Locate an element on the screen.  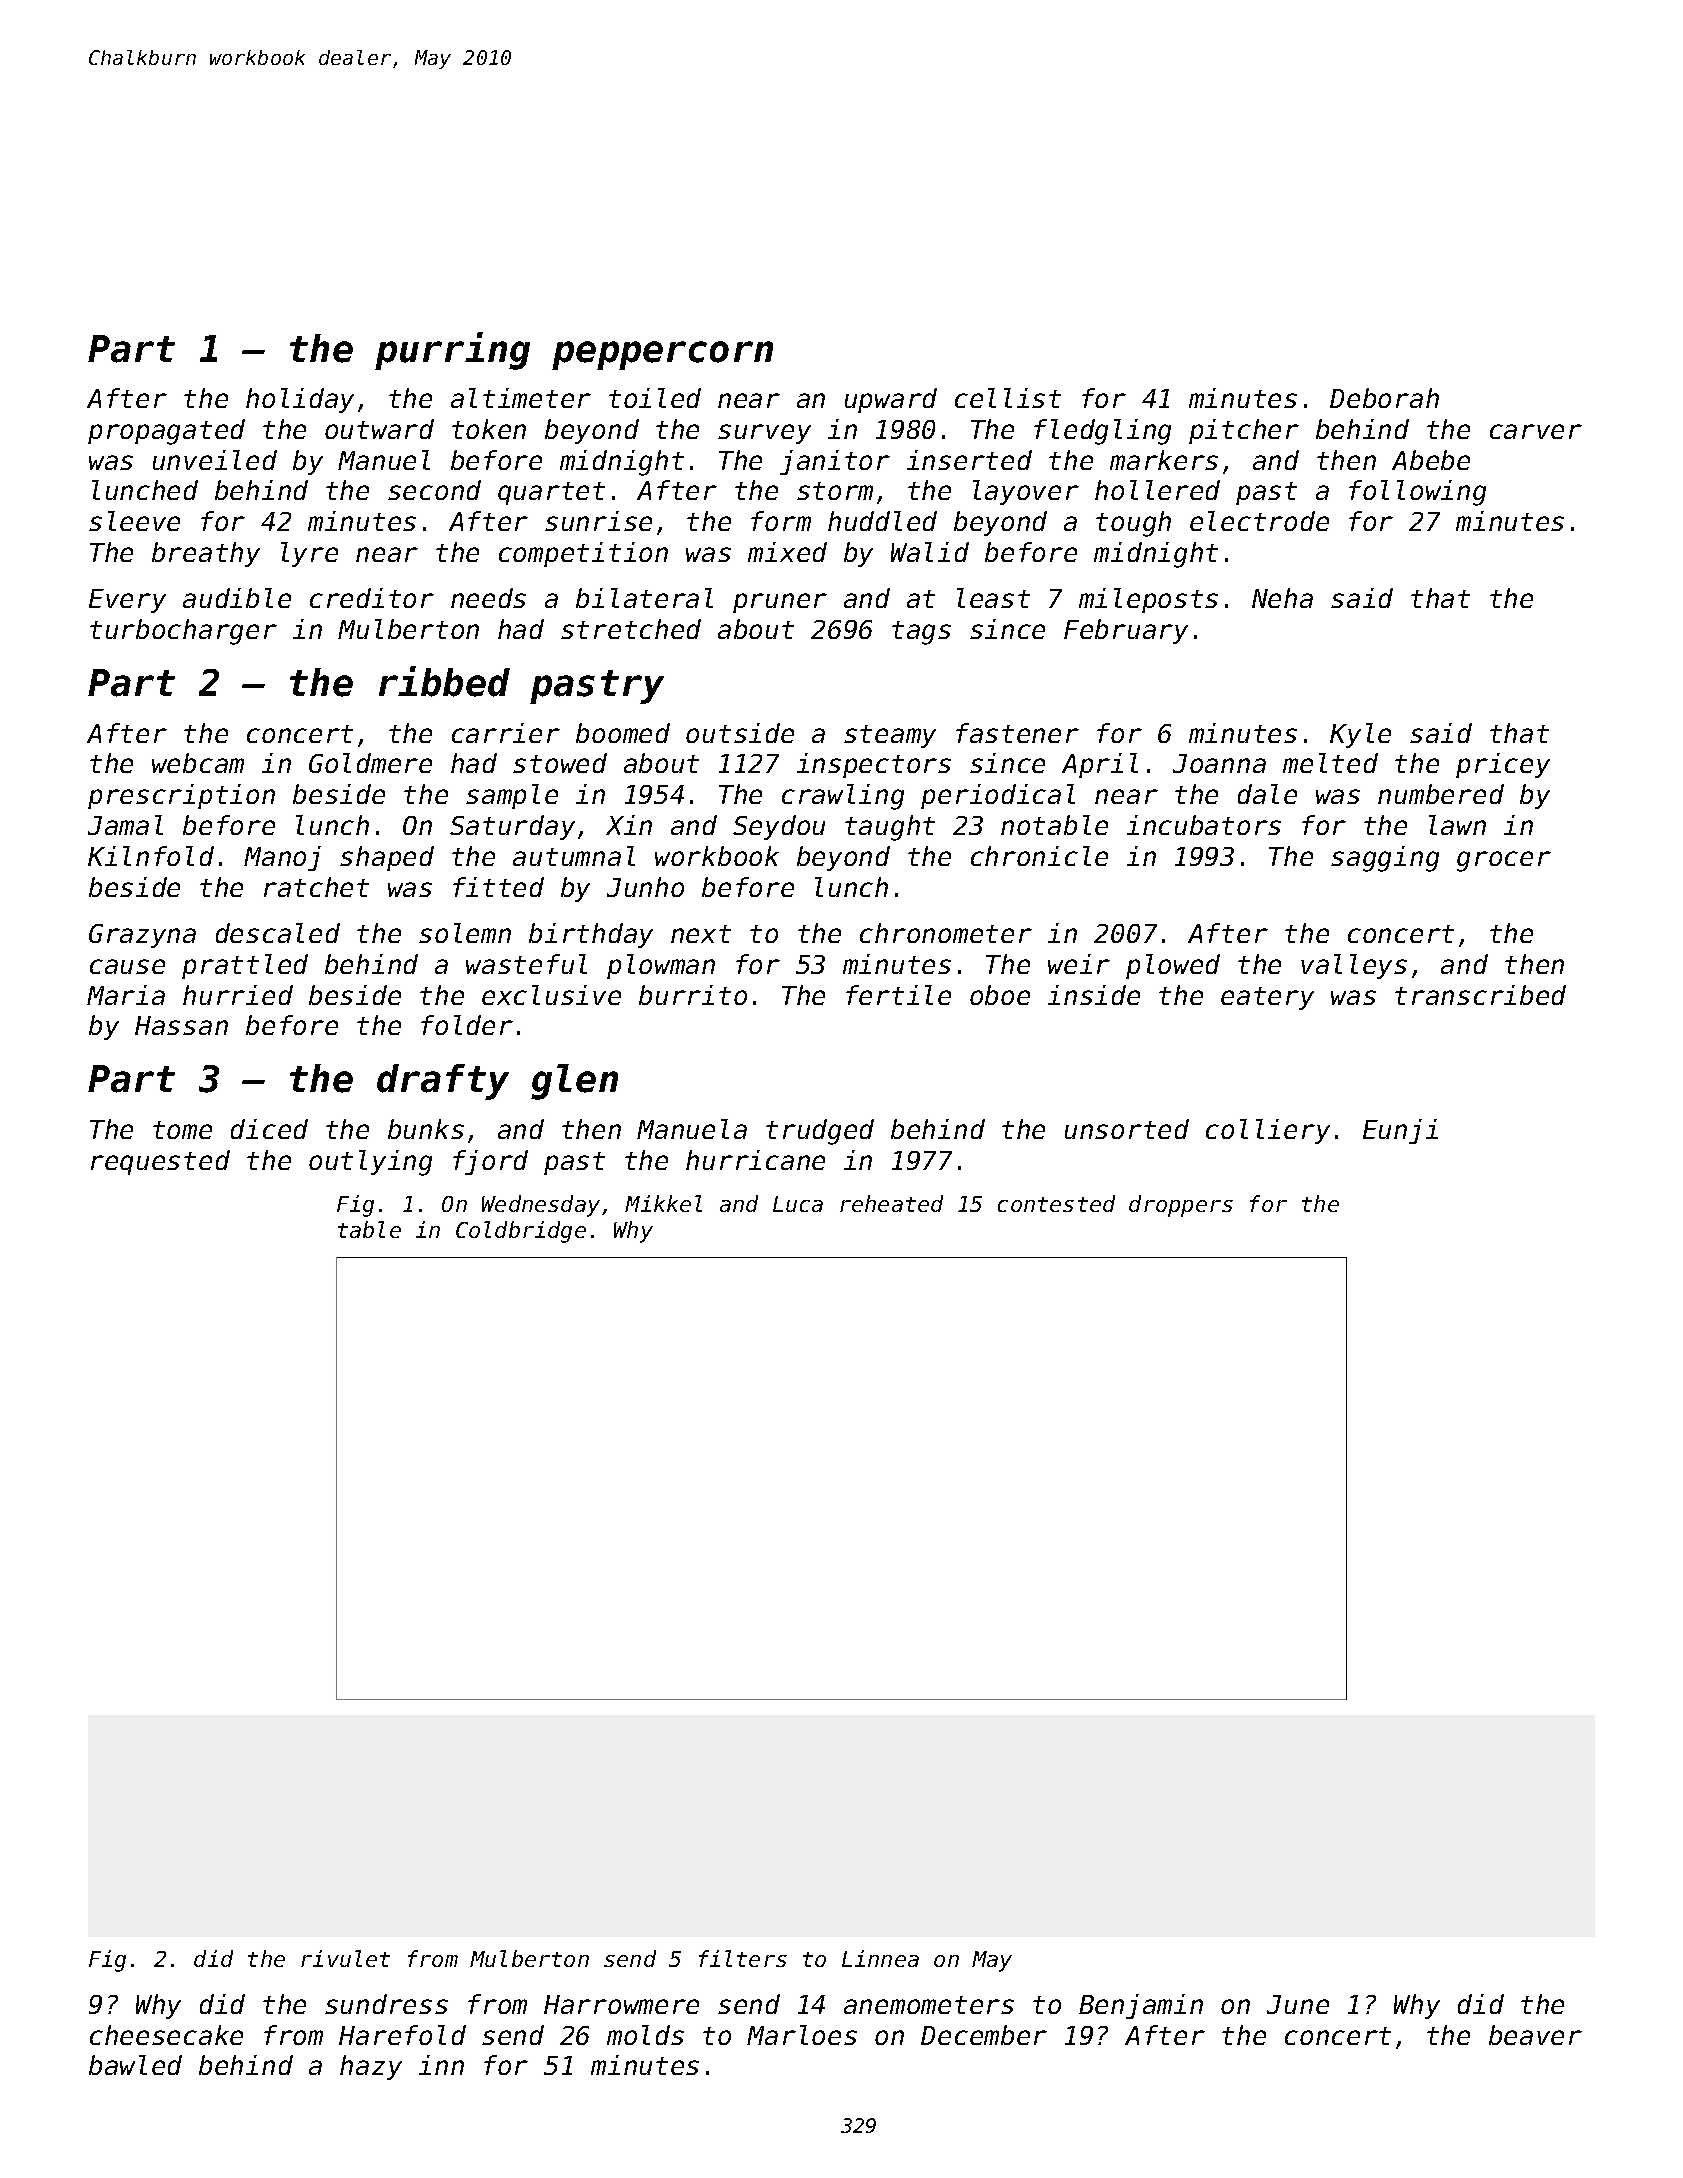
reheated is located at coordinates (891, 1203).
